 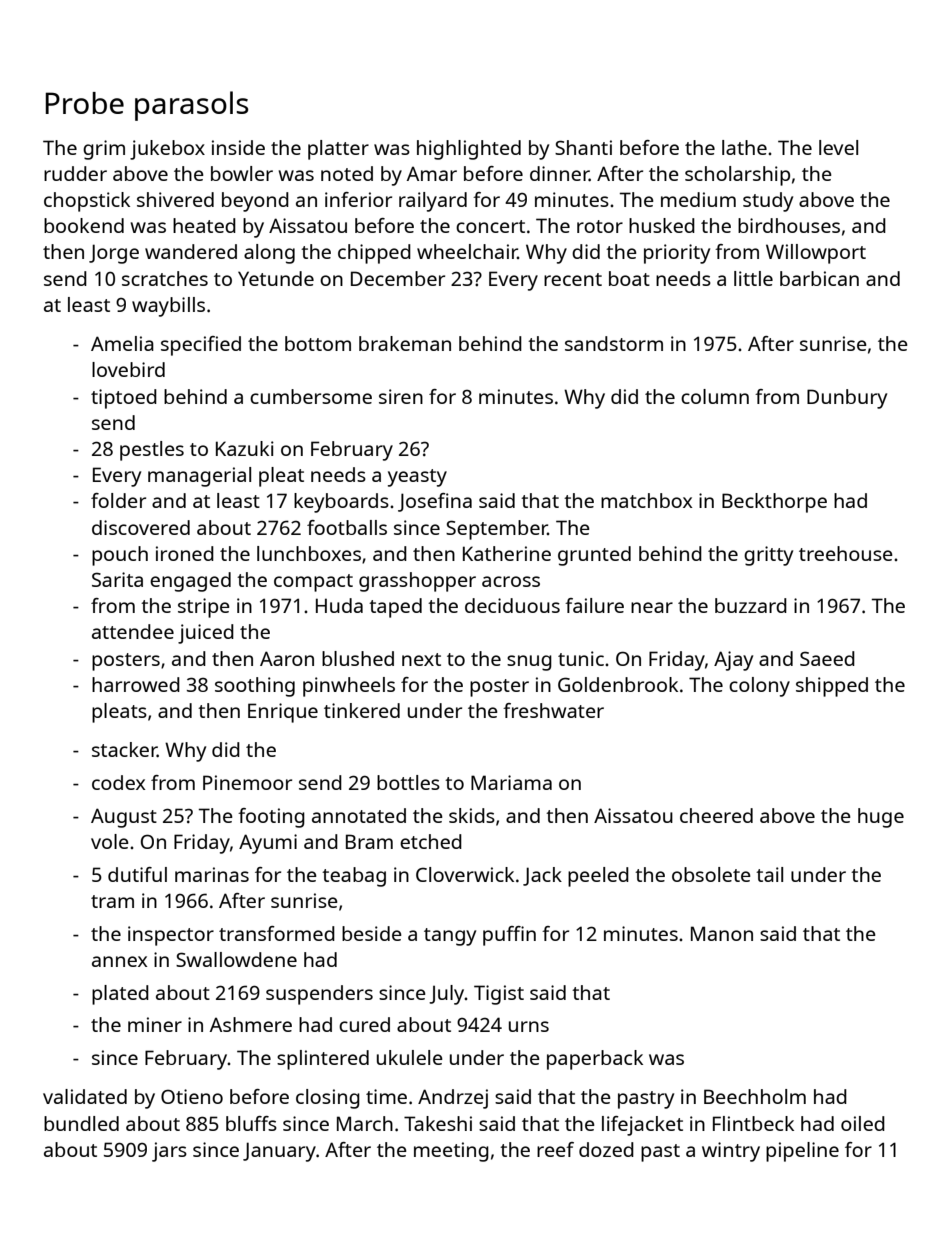 What do you see at coordinates (395, 608) in the screenshot?
I see `taped` at bounding box center [395, 608].
